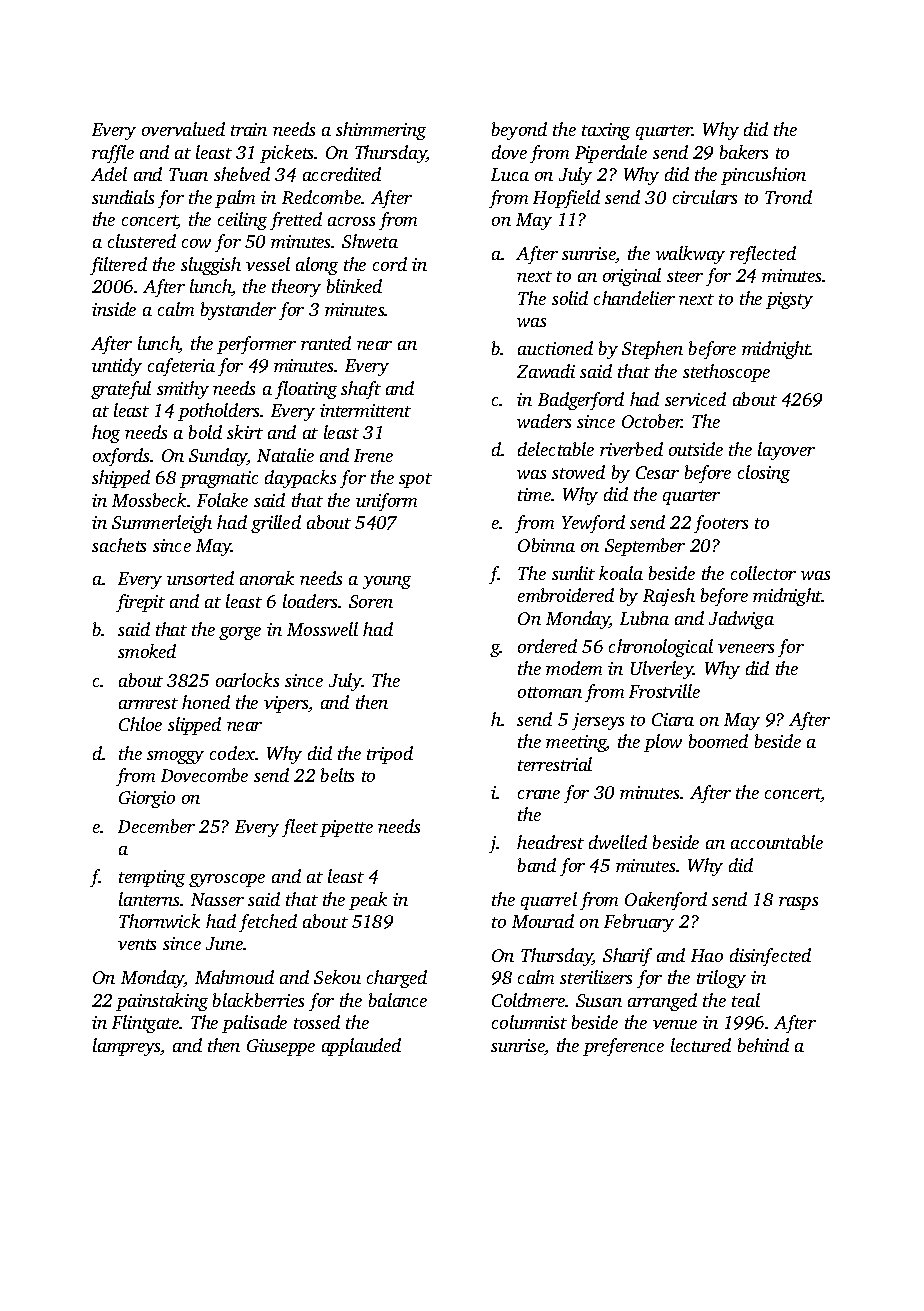 This screenshot has height=1311, width=924. I want to click on clustered, so click(142, 241).
